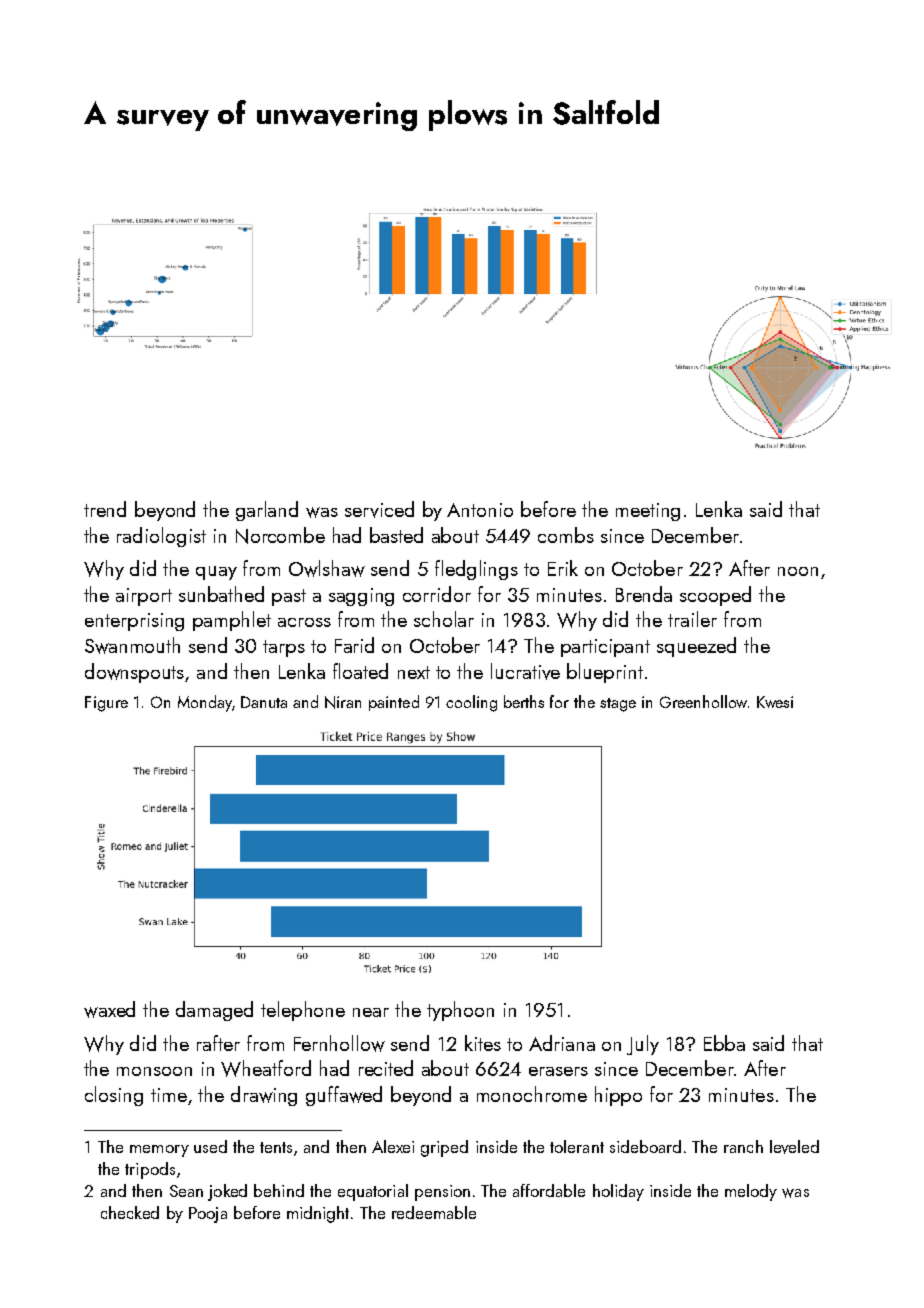 This document has width=924, height=1308. What do you see at coordinates (135, 673) in the document?
I see `downspouts` at bounding box center [135, 673].
